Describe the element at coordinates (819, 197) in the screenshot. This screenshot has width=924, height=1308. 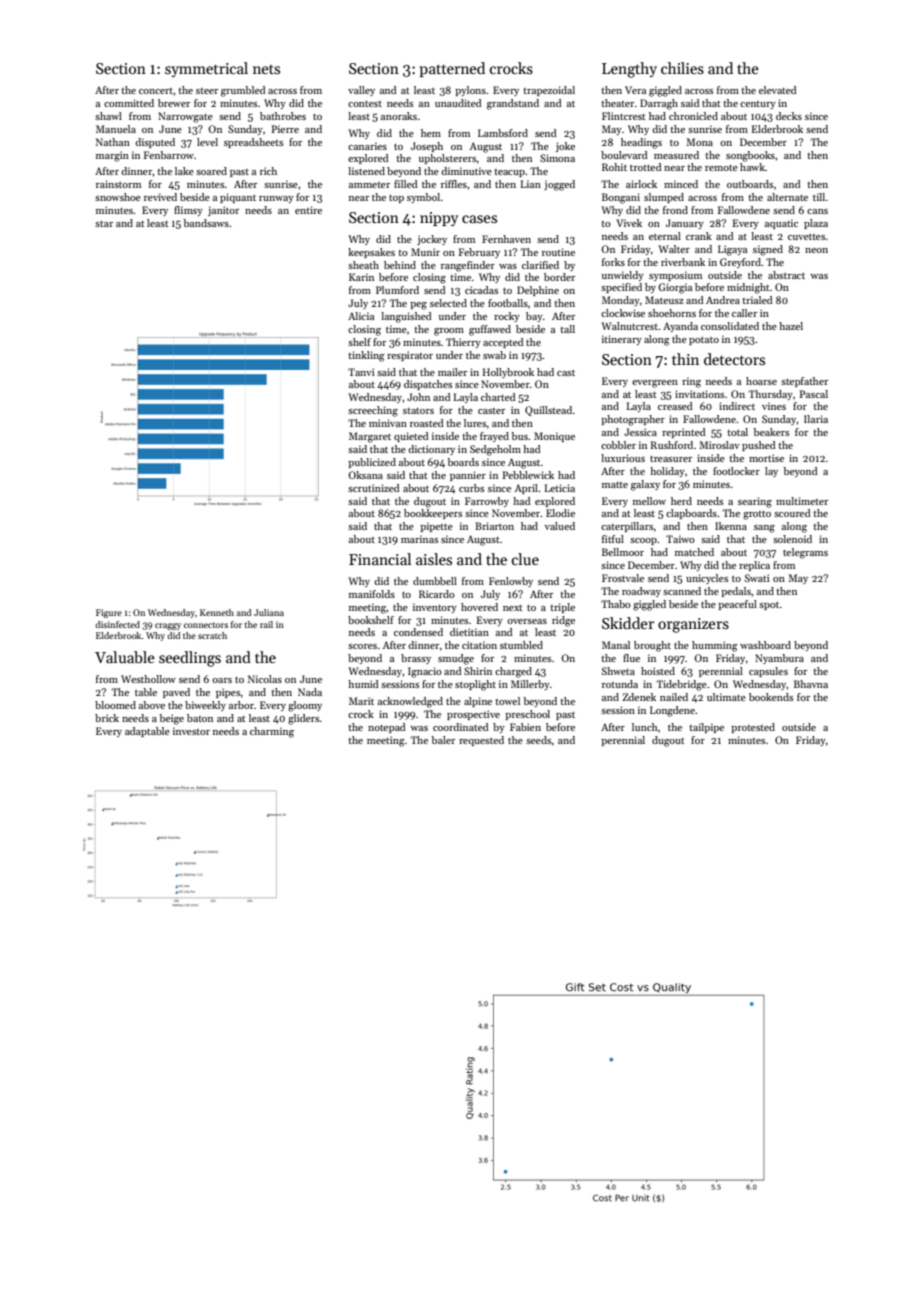
I see `till` at that location.
